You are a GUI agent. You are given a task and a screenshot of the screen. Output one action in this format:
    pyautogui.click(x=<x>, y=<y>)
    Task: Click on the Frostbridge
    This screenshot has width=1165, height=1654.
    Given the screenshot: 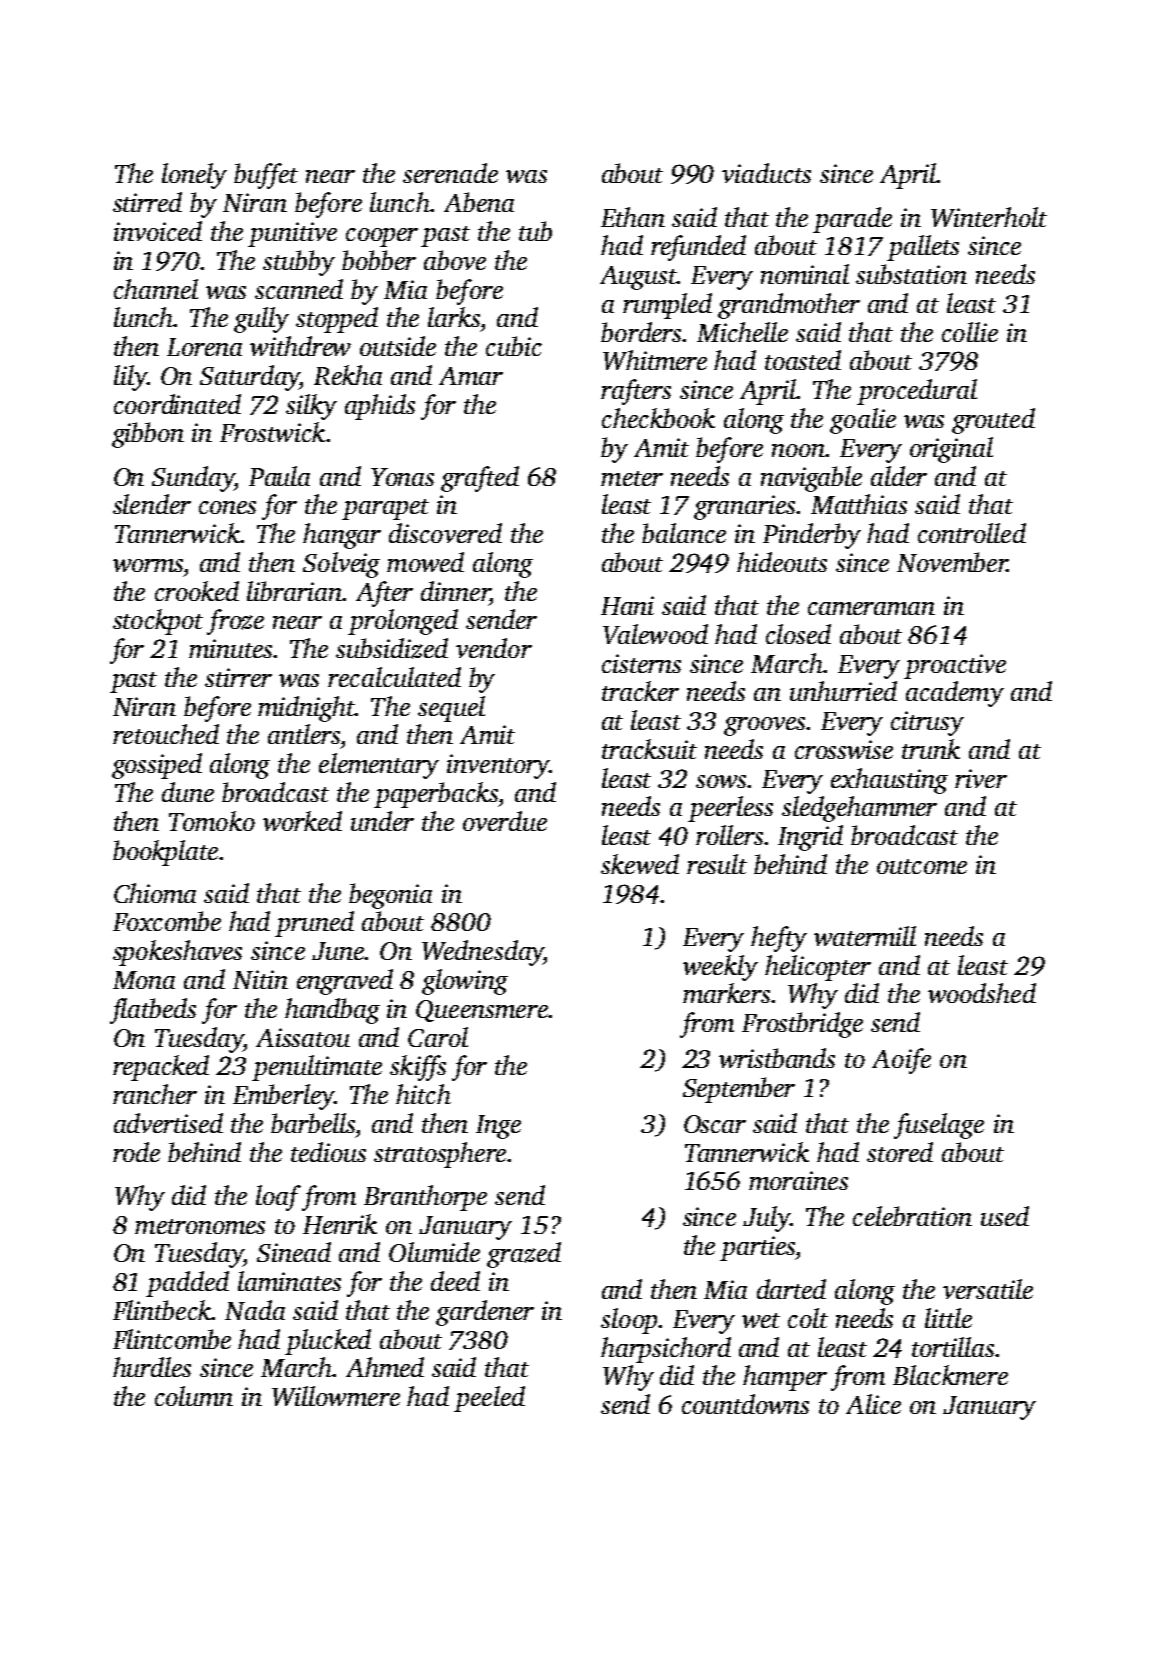 What is the action you would take?
    pyautogui.click(x=802, y=1025)
